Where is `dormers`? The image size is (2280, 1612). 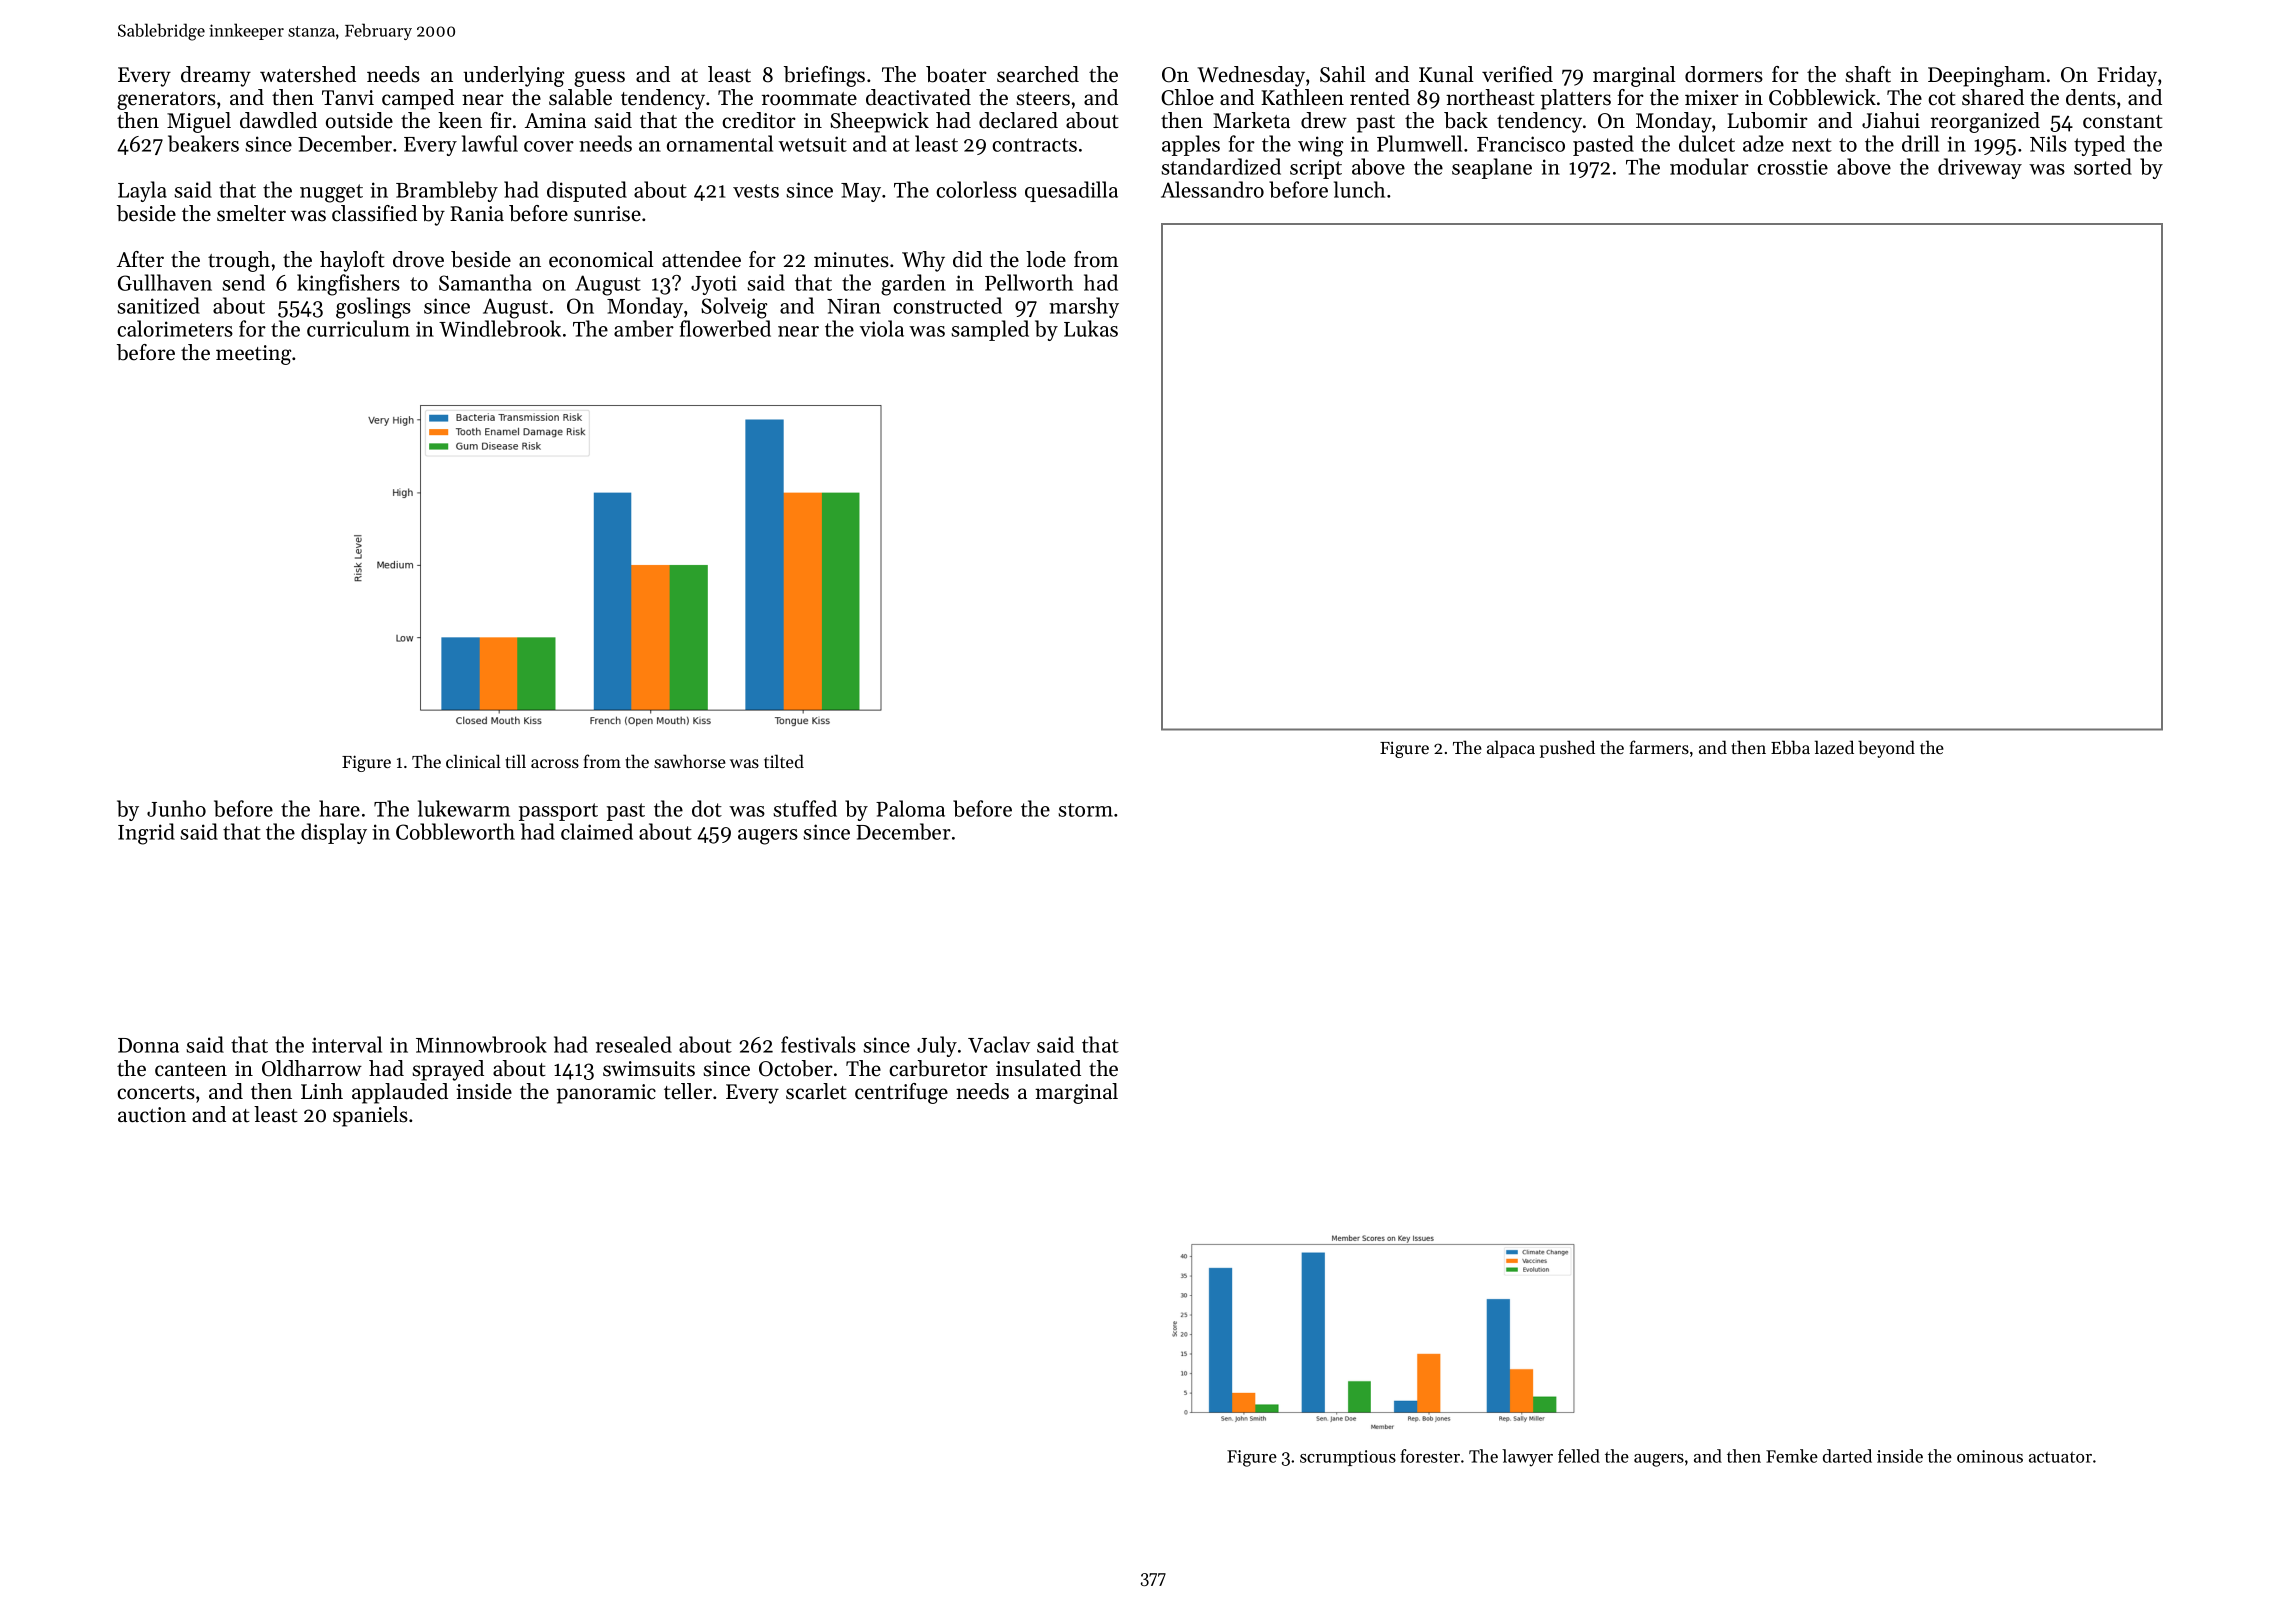
dormers is located at coordinates (1724, 74).
